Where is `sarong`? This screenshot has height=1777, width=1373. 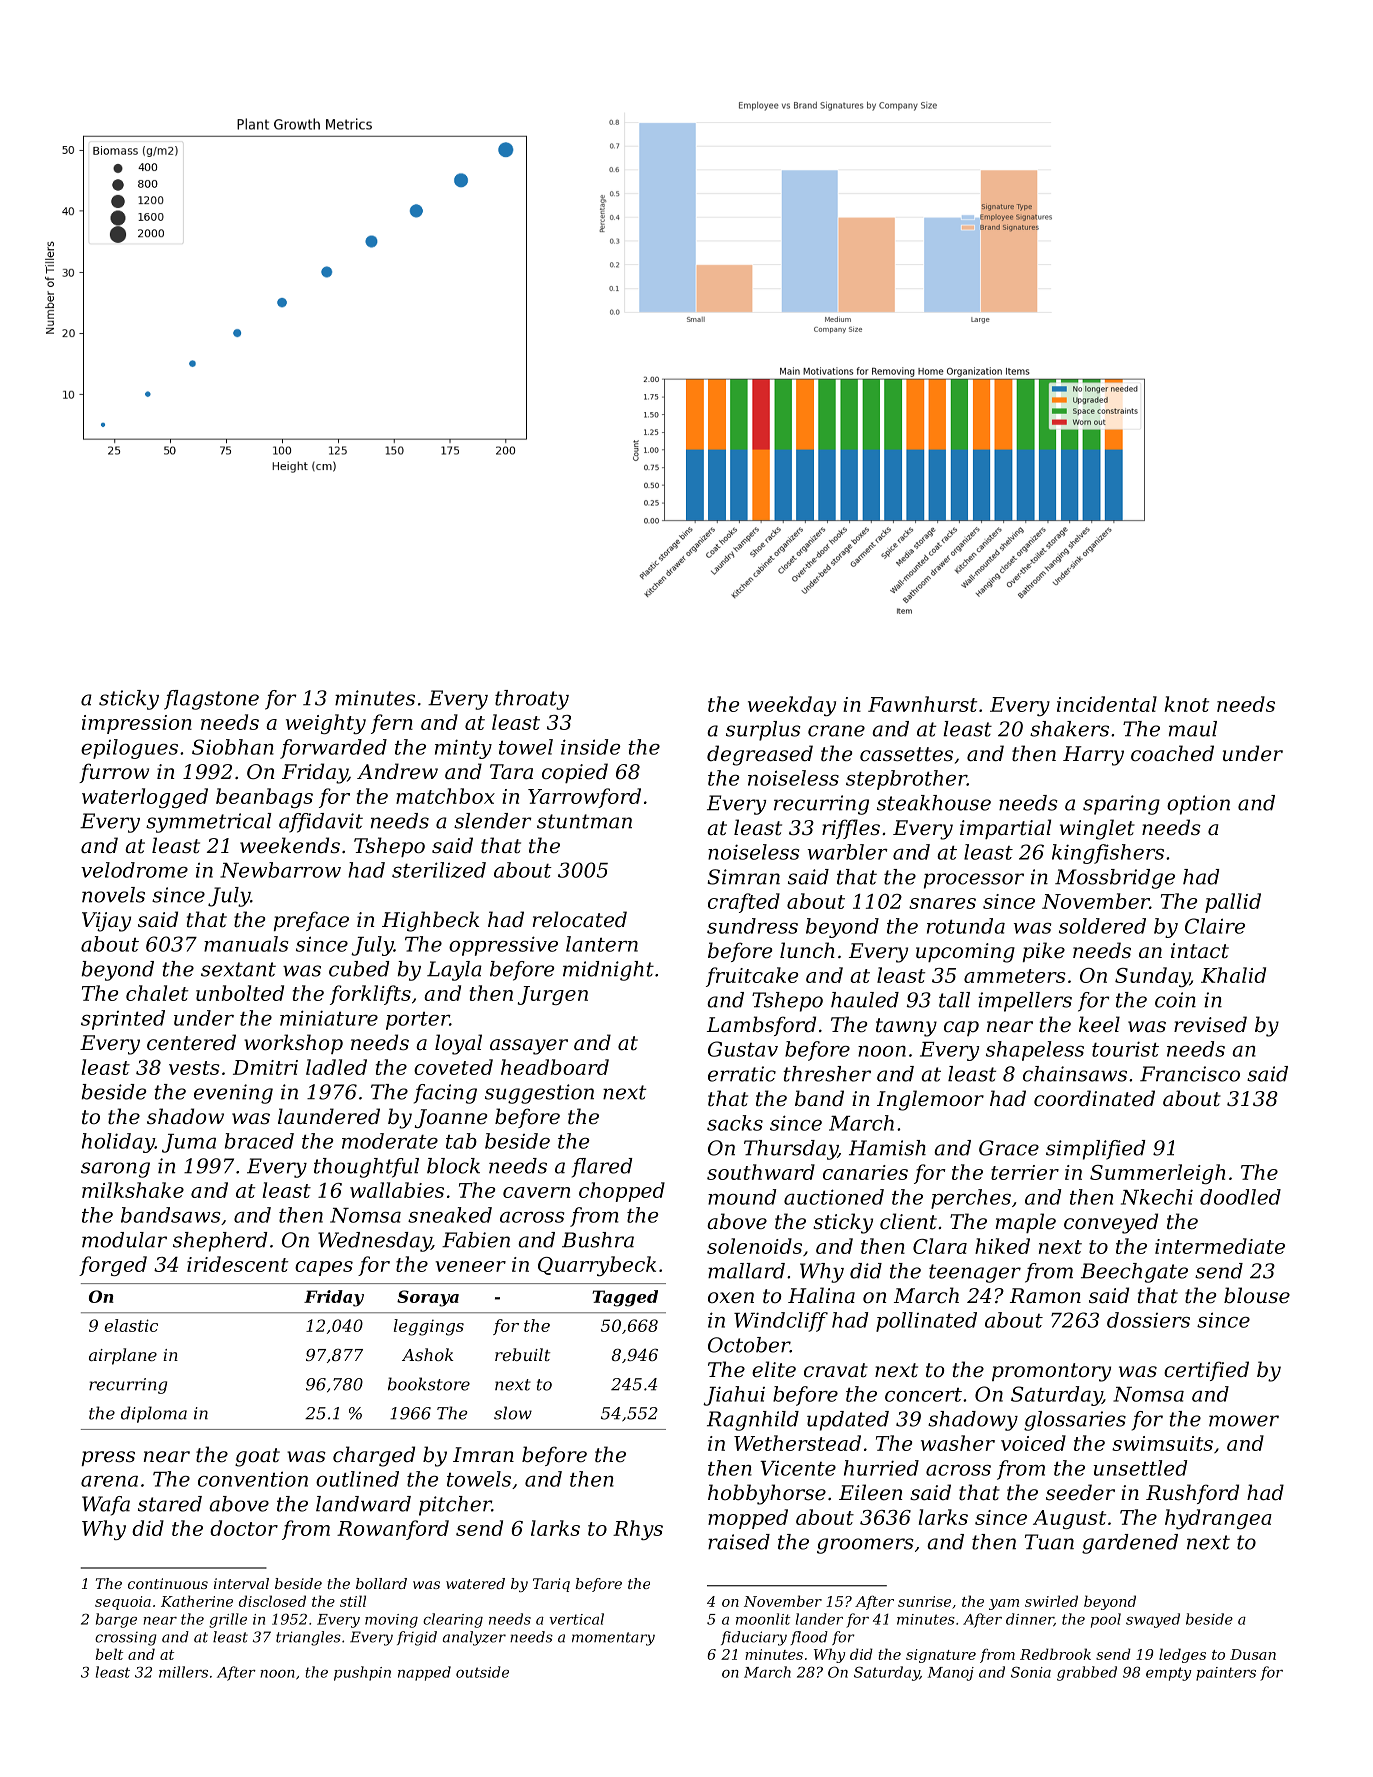 sarong is located at coordinates (115, 1170).
